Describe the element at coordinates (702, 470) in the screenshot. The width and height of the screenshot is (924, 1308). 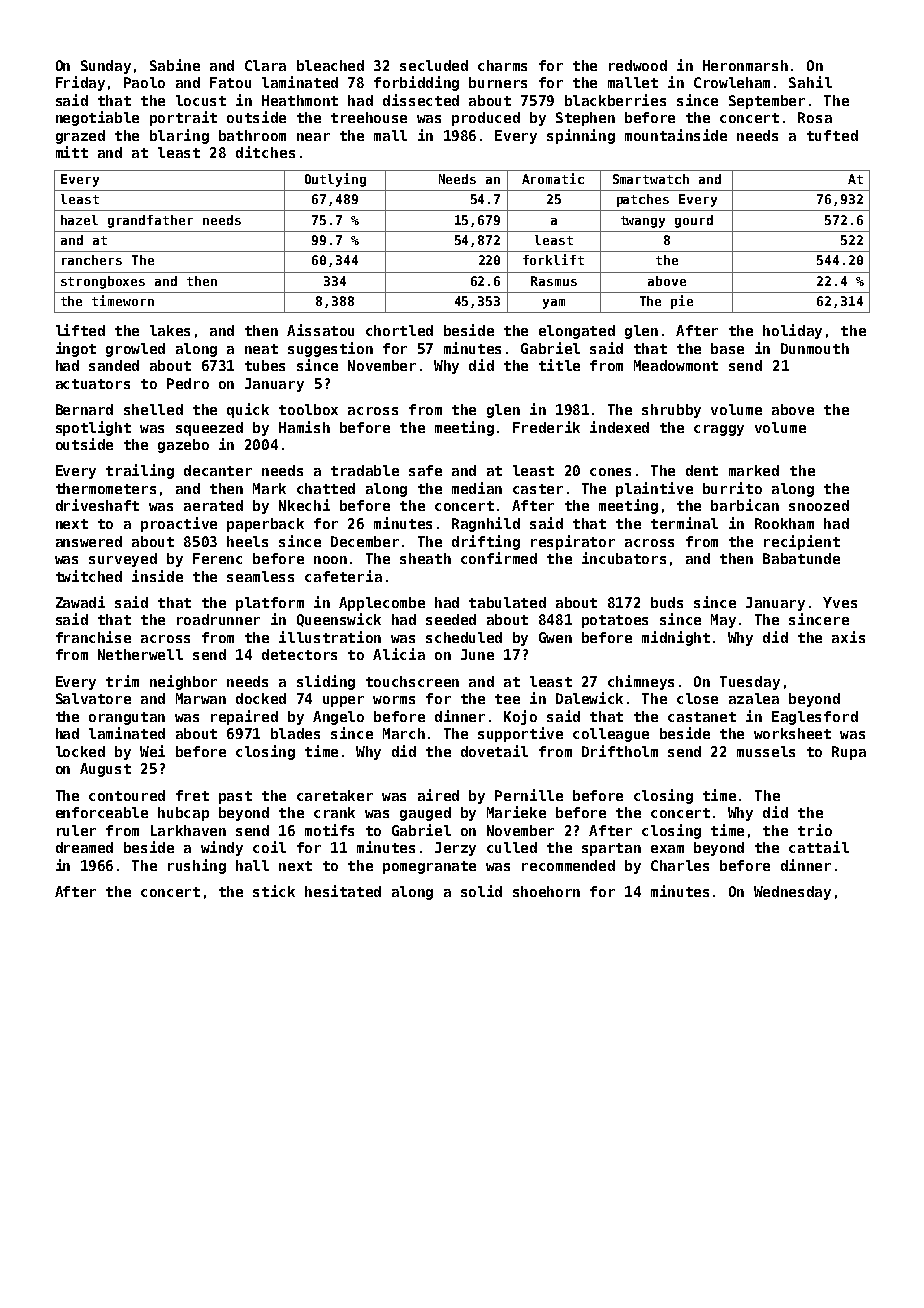
I see `dent` at that location.
